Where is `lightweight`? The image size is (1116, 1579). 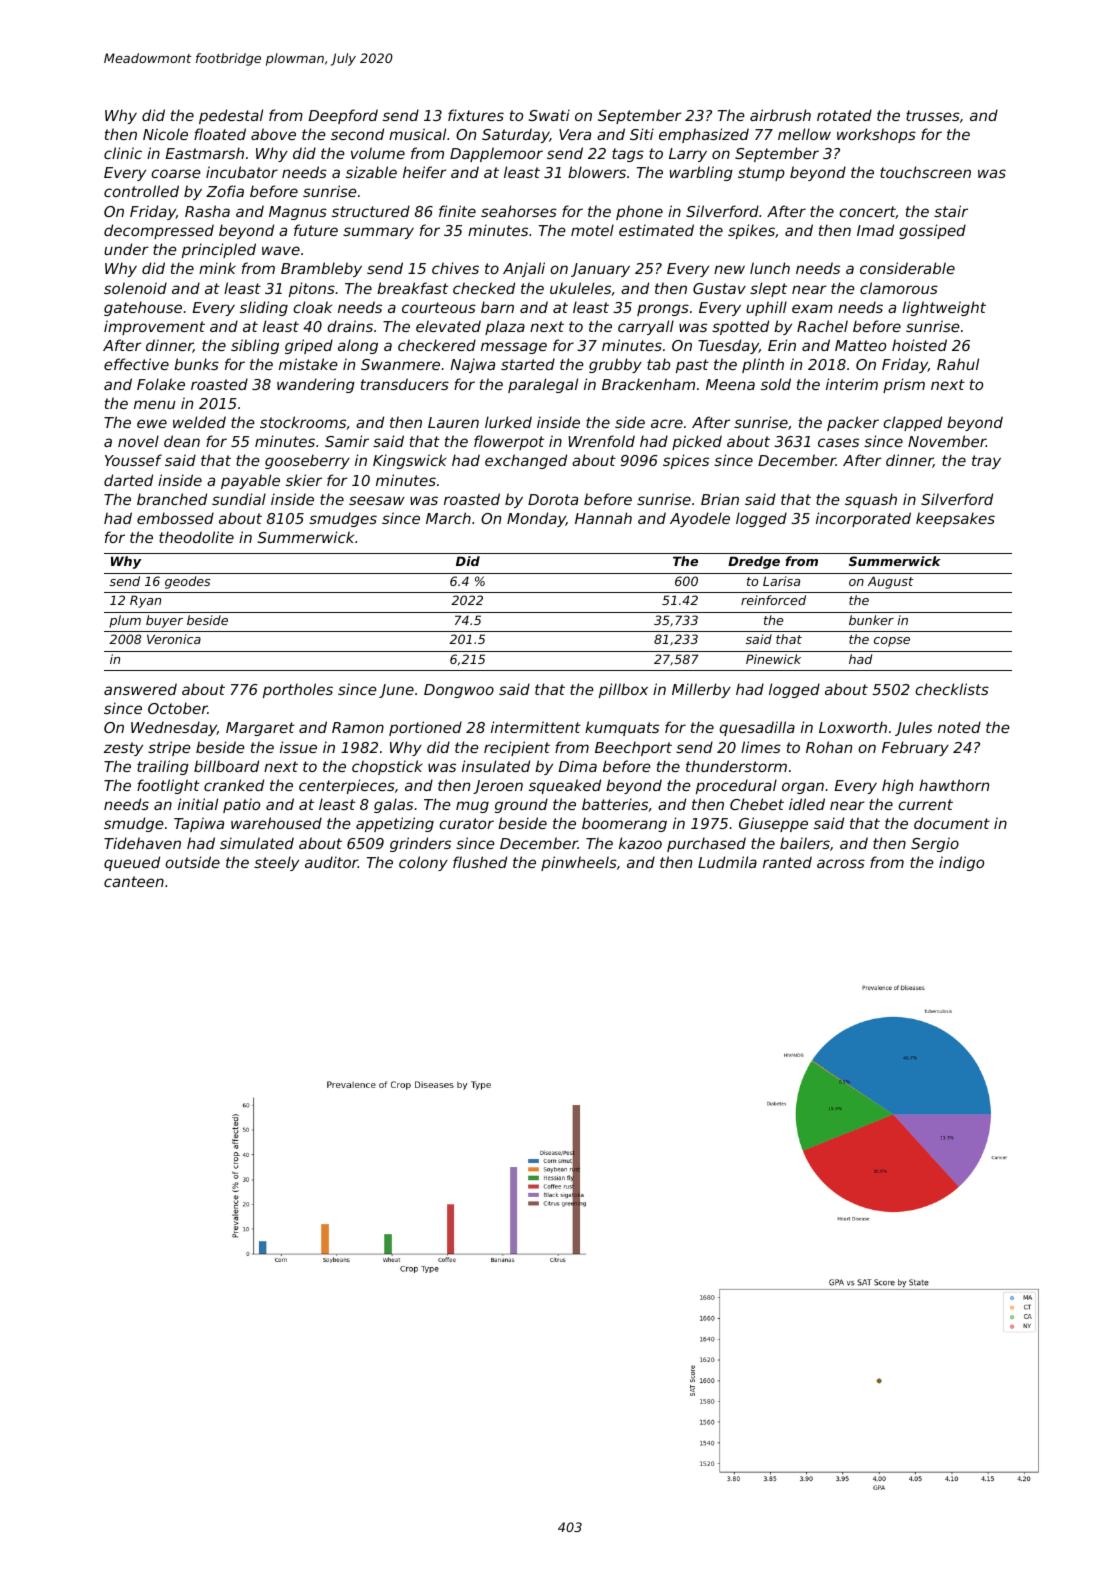
lightweight is located at coordinates (944, 308).
